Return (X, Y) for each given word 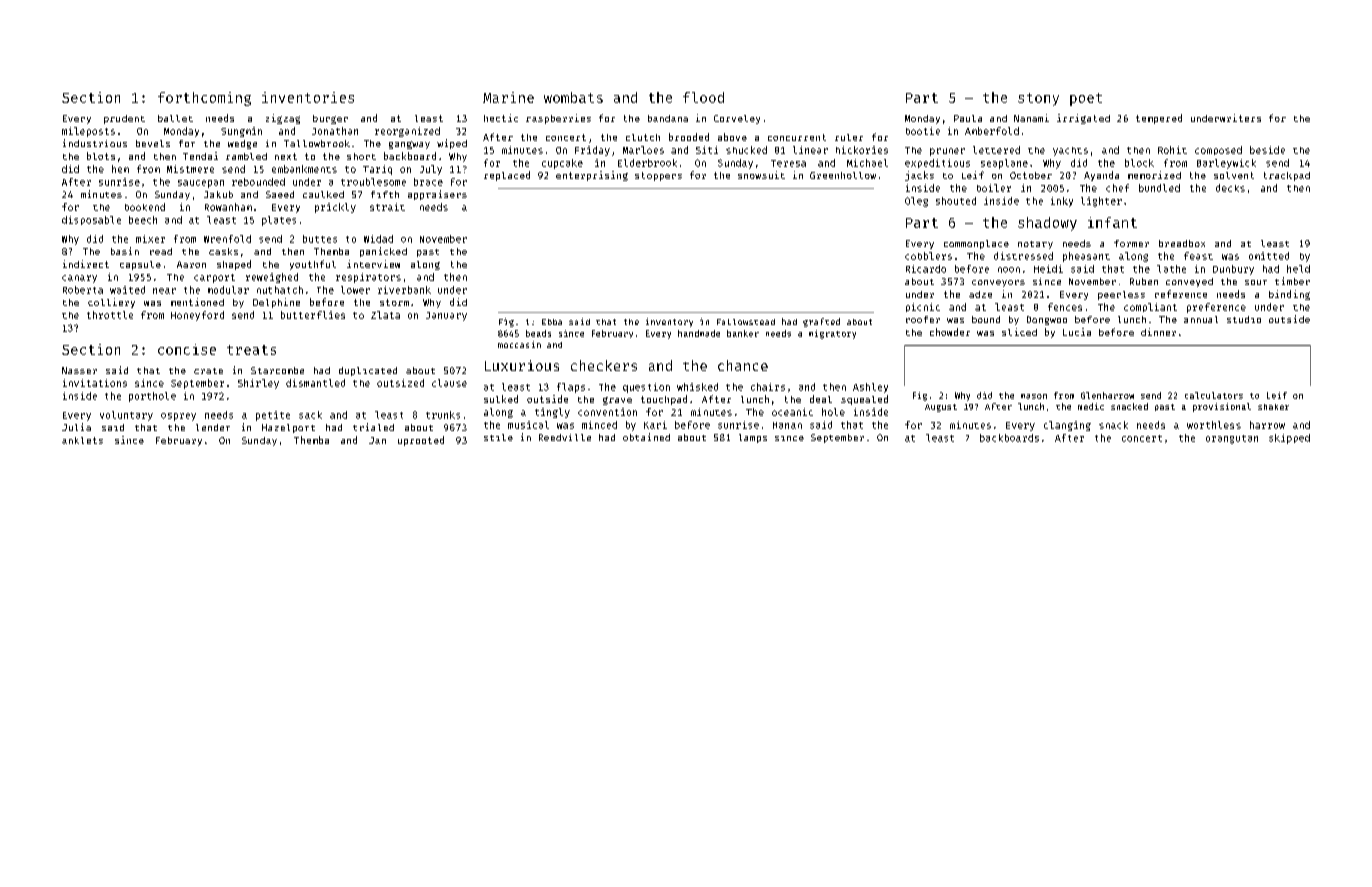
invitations (95, 383)
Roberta (83, 290)
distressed (1023, 256)
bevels (153, 143)
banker (743, 333)
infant (1112, 222)
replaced (507, 176)
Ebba (552, 322)
